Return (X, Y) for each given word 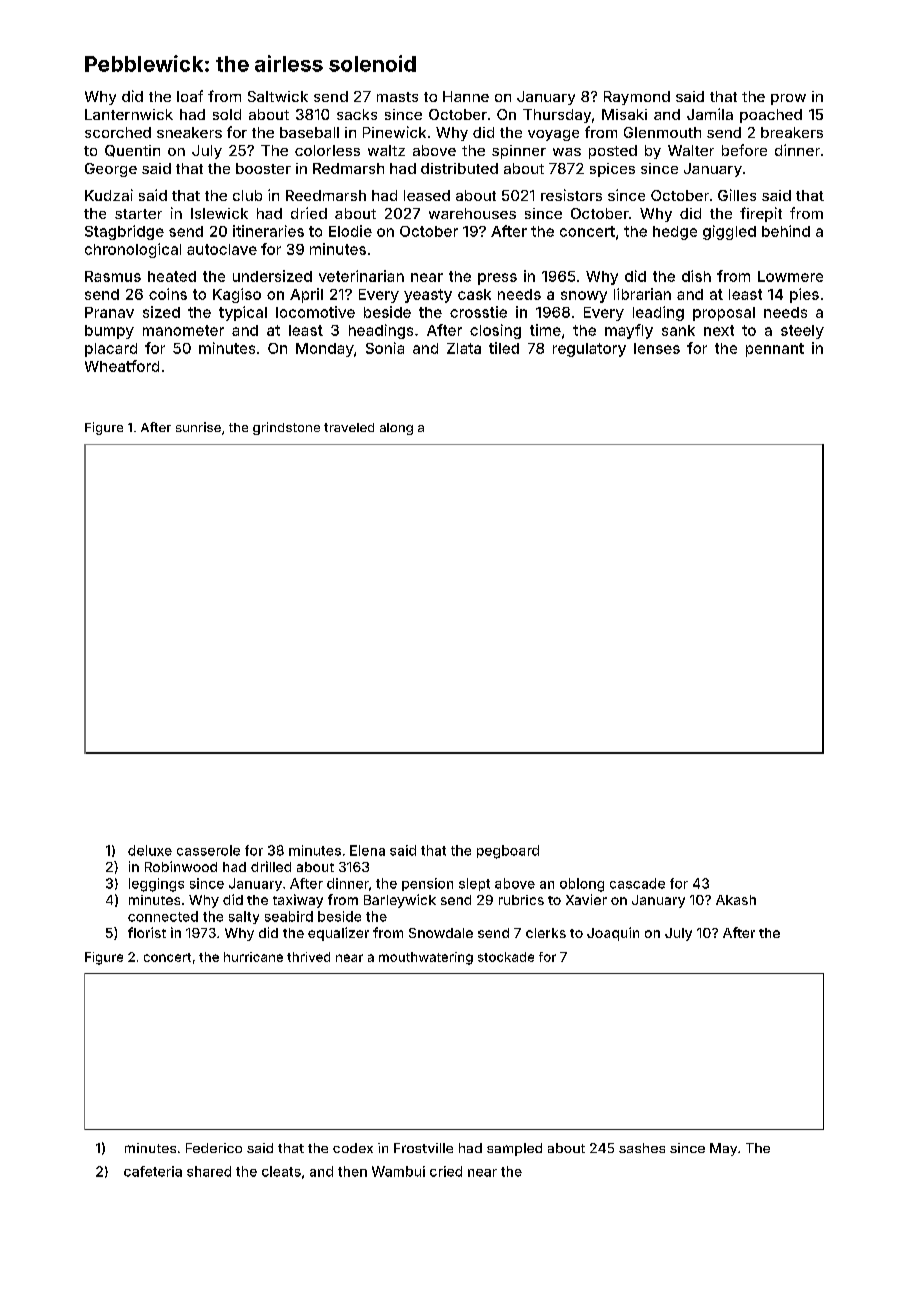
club (247, 195)
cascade (637, 883)
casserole (208, 850)
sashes (642, 1148)
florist (147, 932)
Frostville (423, 1148)
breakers (792, 132)
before (744, 150)
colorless (327, 150)
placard (111, 350)
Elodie (350, 231)
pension (427, 884)
